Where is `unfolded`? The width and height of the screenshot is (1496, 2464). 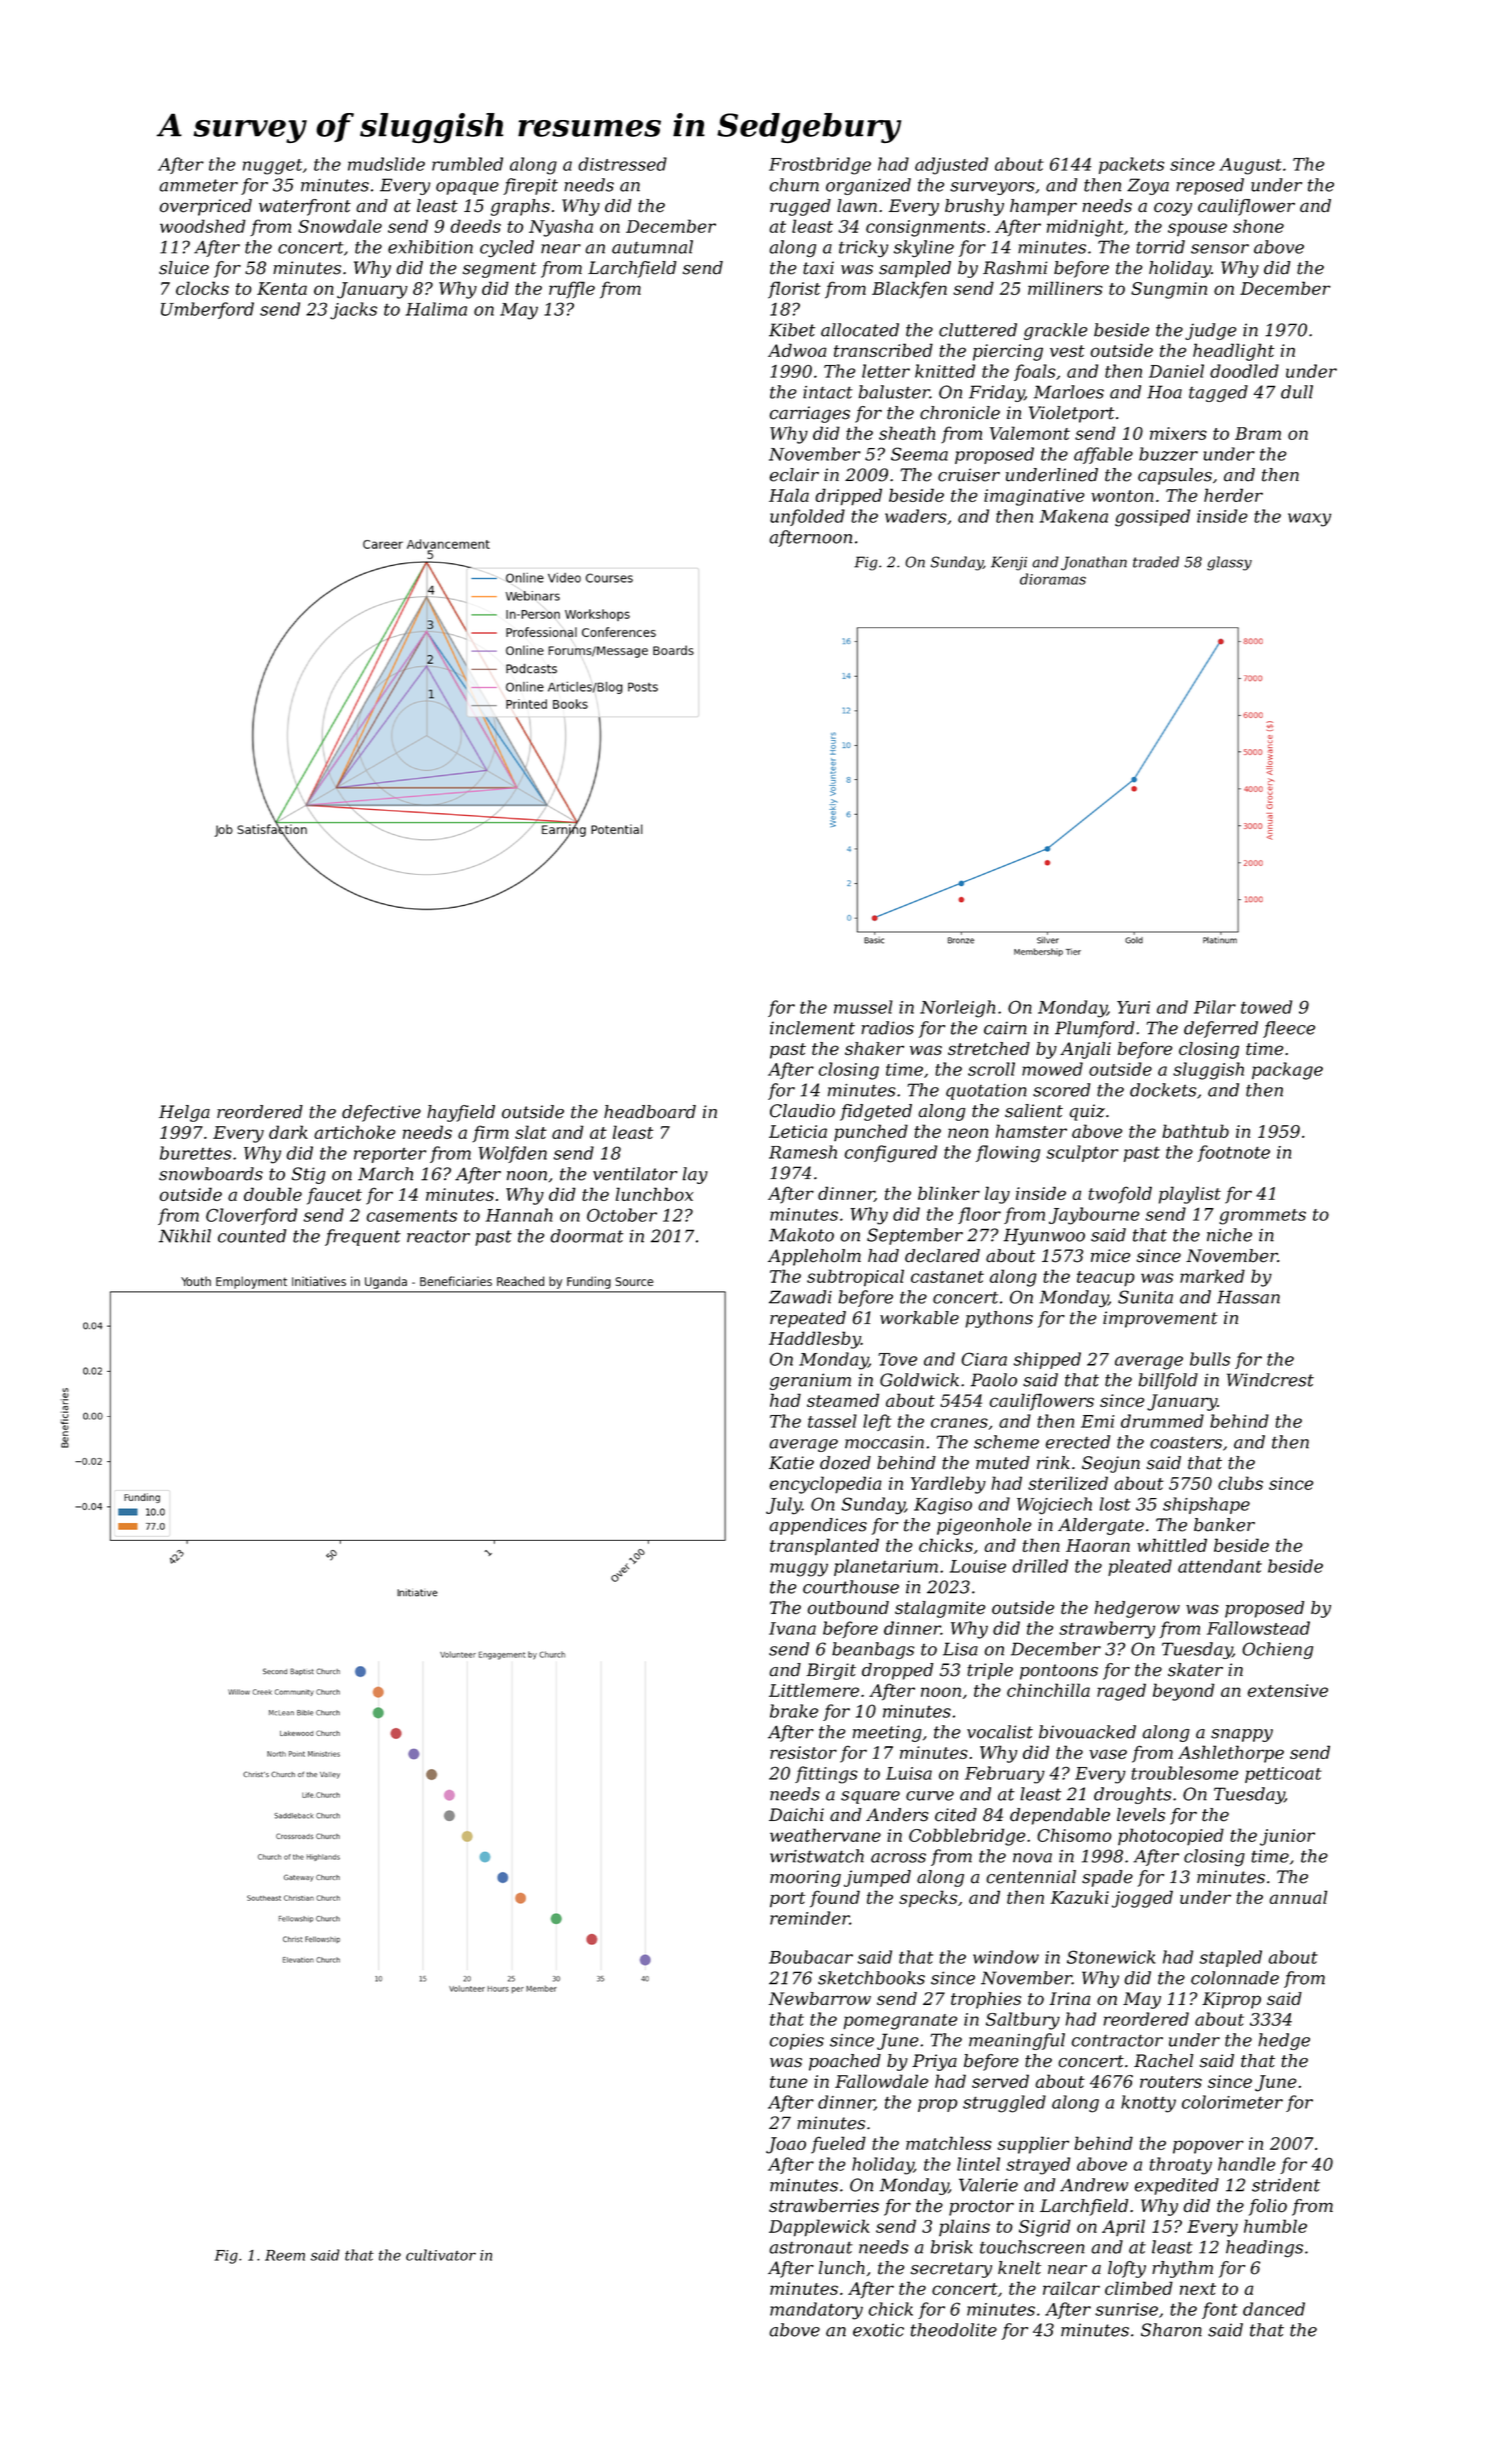
unfolded is located at coordinates (807, 517).
